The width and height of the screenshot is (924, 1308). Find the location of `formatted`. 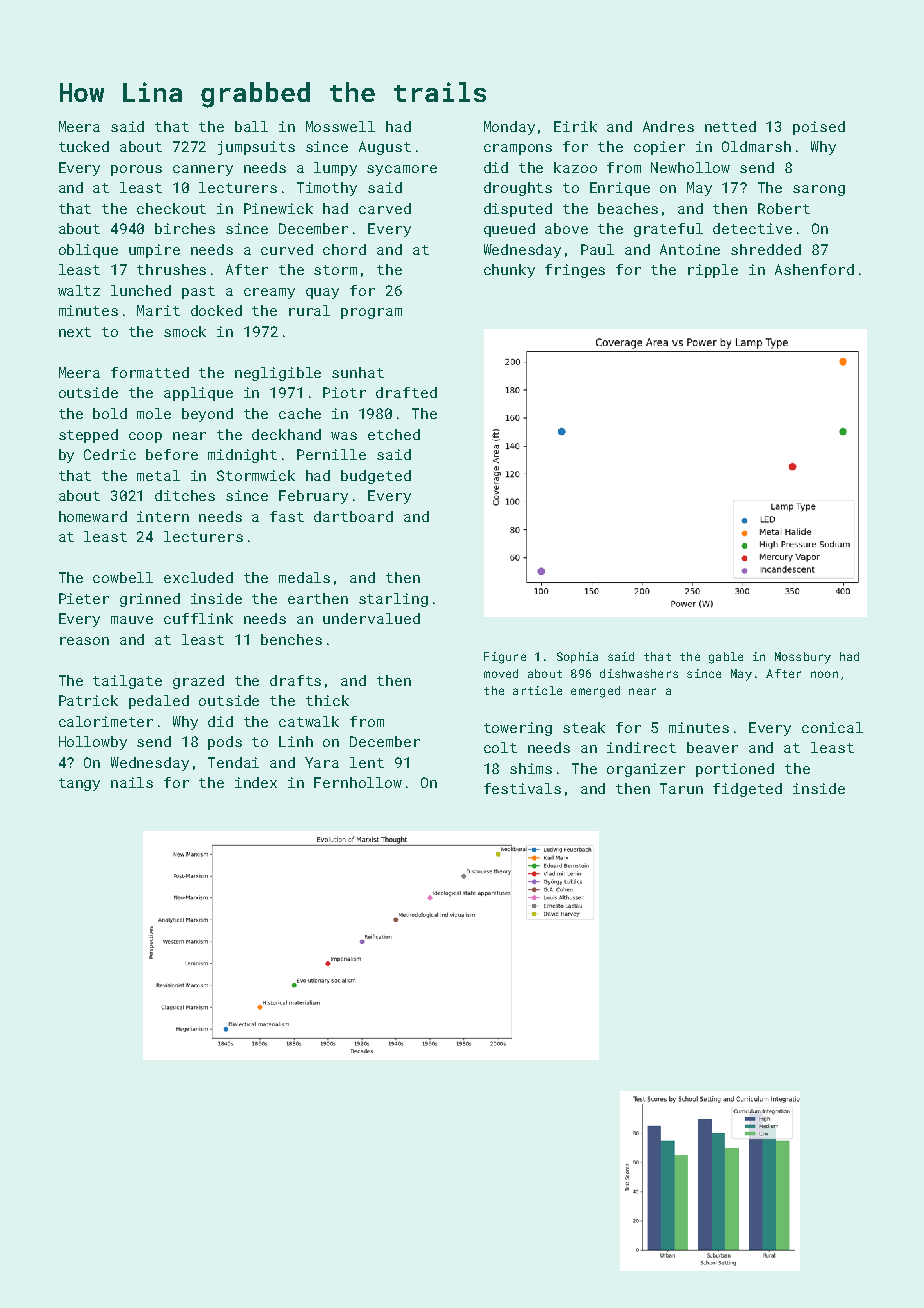

formatted is located at coordinates (150, 372).
